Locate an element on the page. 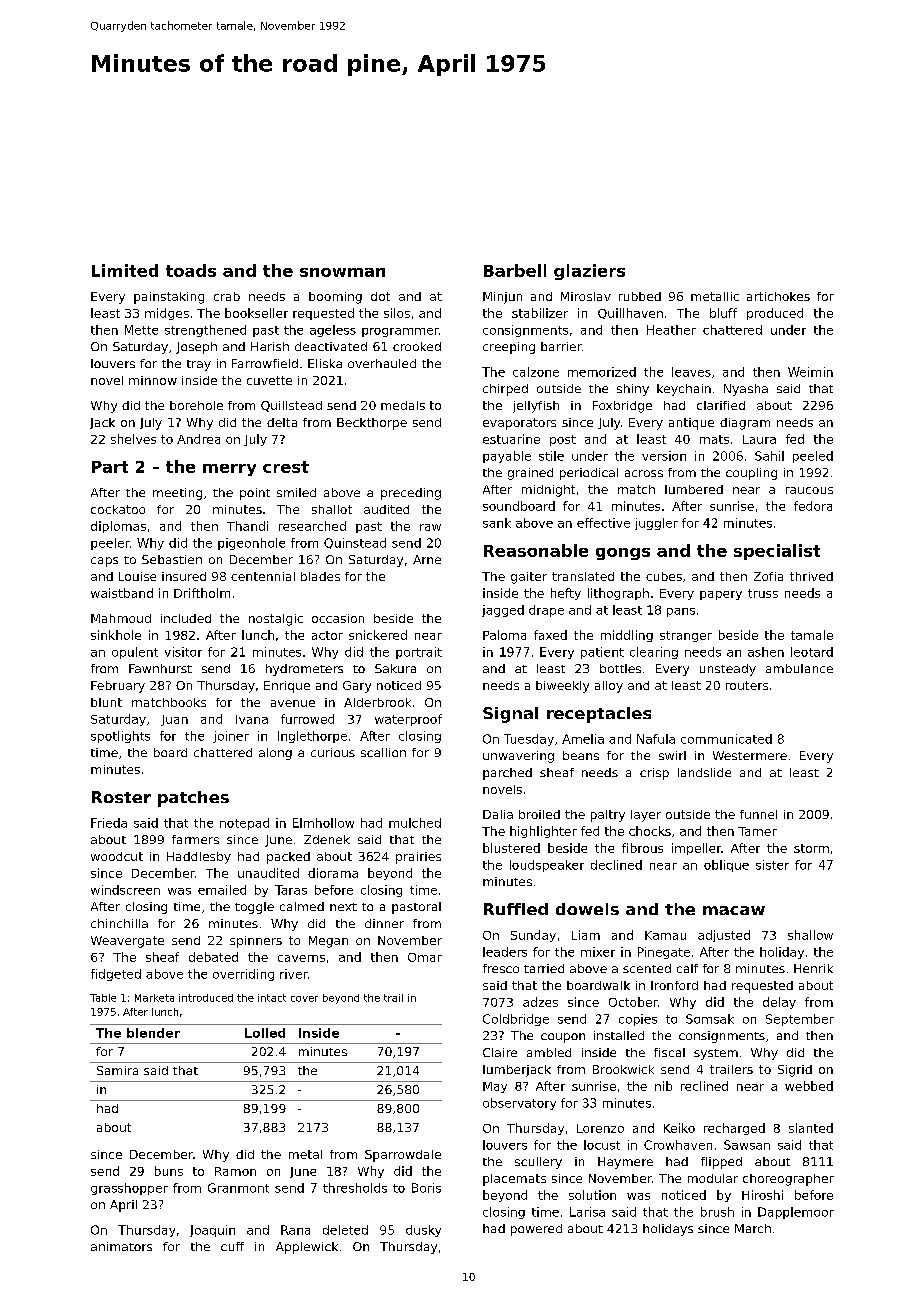 Image resolution: width=924 pixels, height=1308 pixels. scullery is located at coordinates (538, 1163).
